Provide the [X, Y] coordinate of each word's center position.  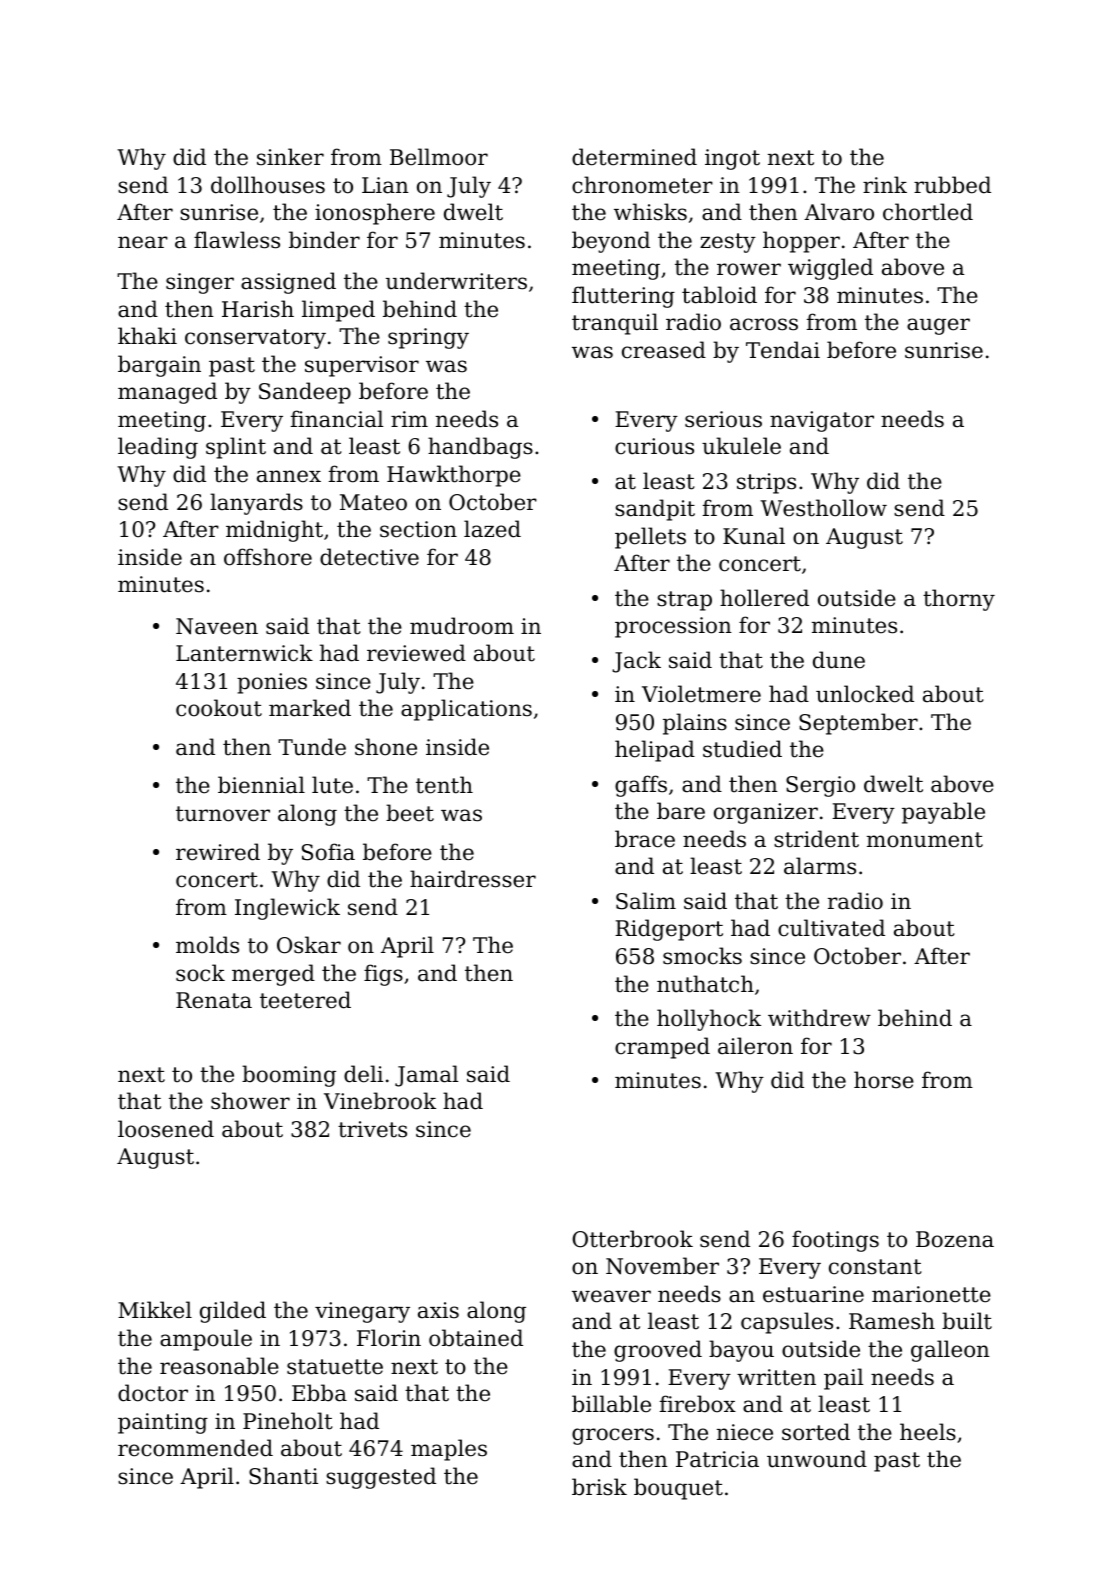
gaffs [641, 786]
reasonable [219, 1366]
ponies [272, 683]
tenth [444, 785]
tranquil [615, 324]
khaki [147, 336]
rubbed [952, 185]
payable [943, 813]
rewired [218, 852]
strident [816, 839]
